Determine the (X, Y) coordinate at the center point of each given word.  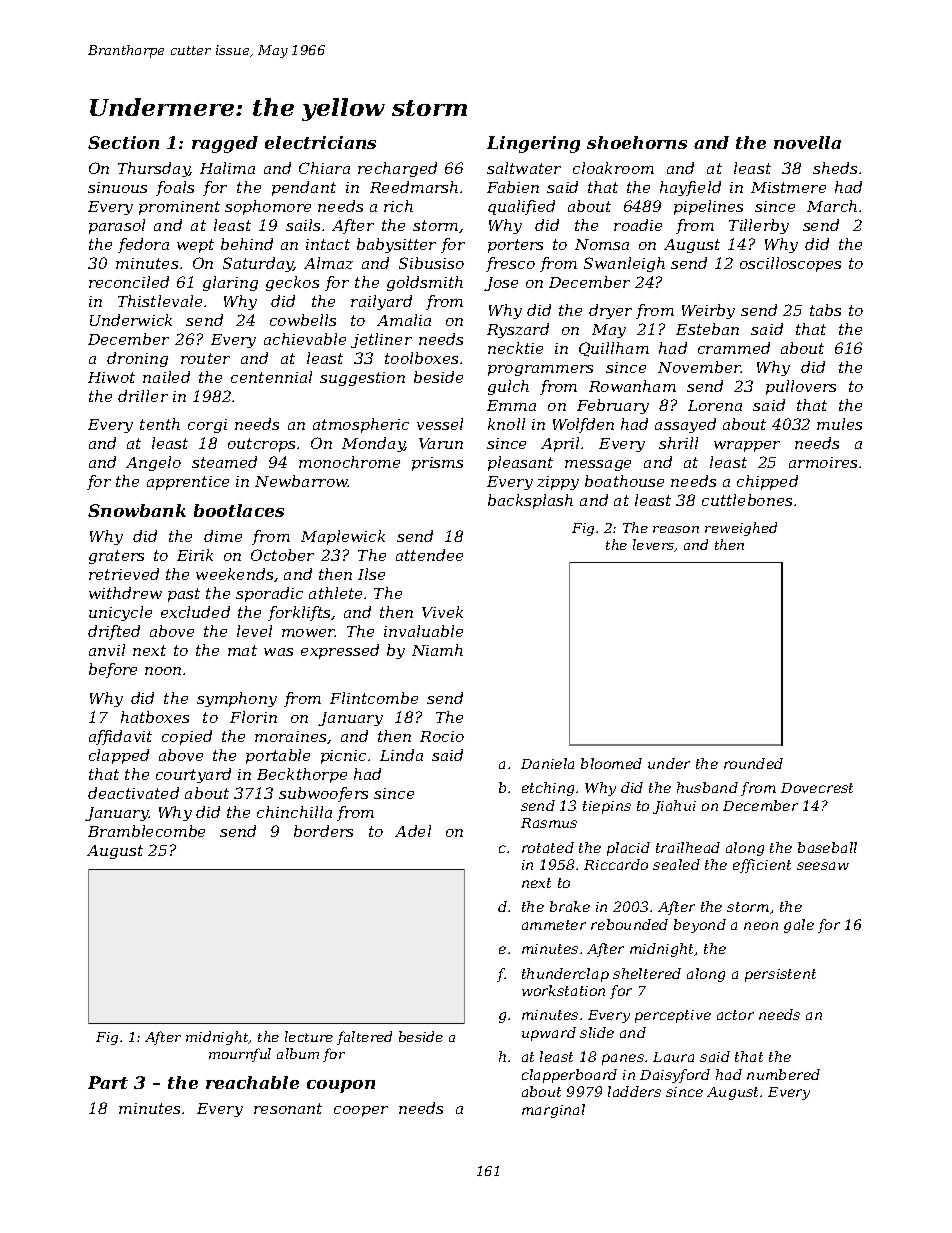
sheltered (647, 973)
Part (108, 1082)
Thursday (154, 169)
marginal (553, 1111)
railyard (381, 302)
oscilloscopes (790, 264)
